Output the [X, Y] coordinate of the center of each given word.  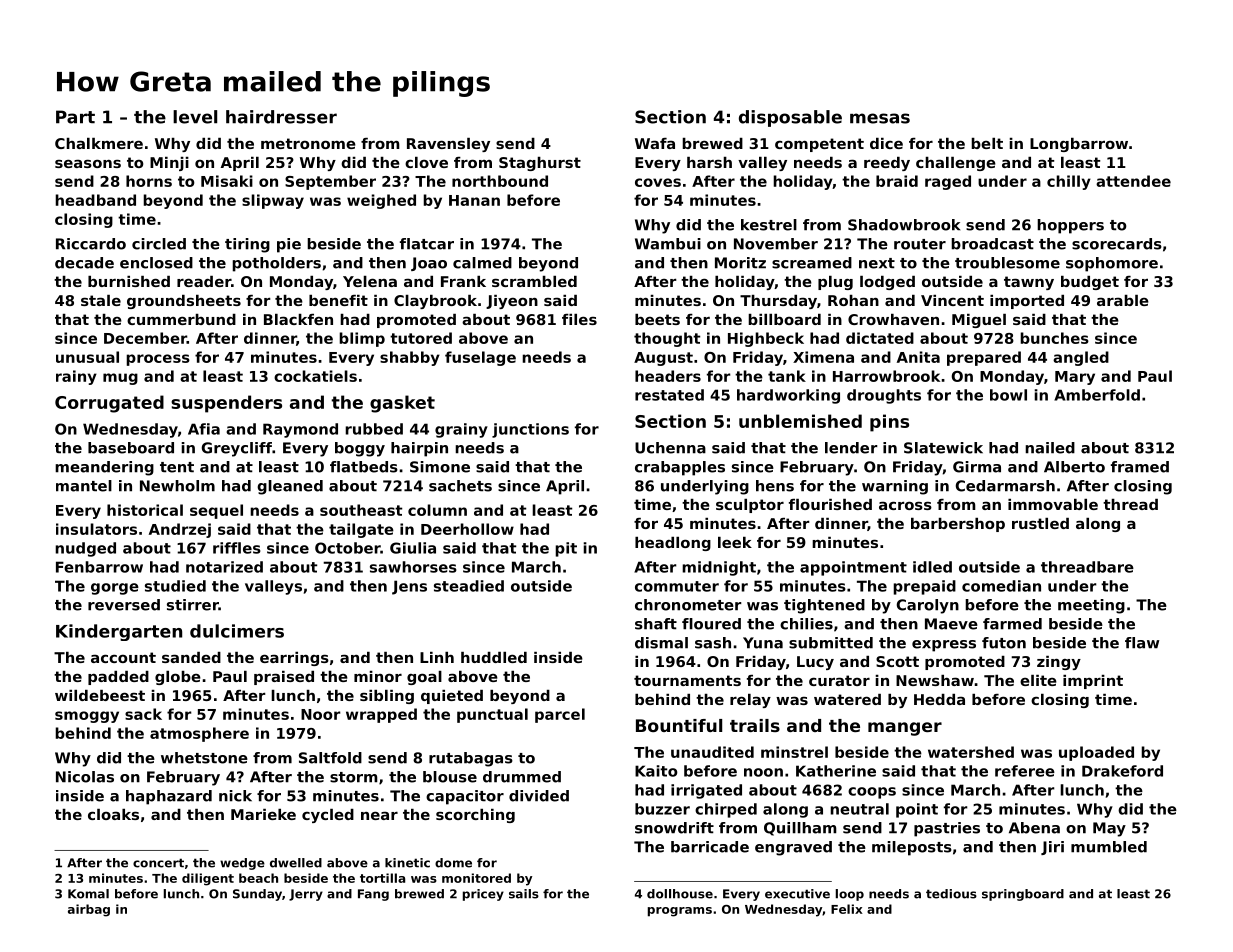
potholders [276, 264]
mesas [880, 118]
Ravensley [448, 145]
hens [775, 486]
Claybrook [435, 302]
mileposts [912, 848]
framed [1140, 467]
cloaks [113, 814]
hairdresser [281, 117]
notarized [224, 567]
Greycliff [237, 449]
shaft [656, 624]
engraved [793, 848]
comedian [1001, 586]
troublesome [1007, 263]
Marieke [263, 814]
